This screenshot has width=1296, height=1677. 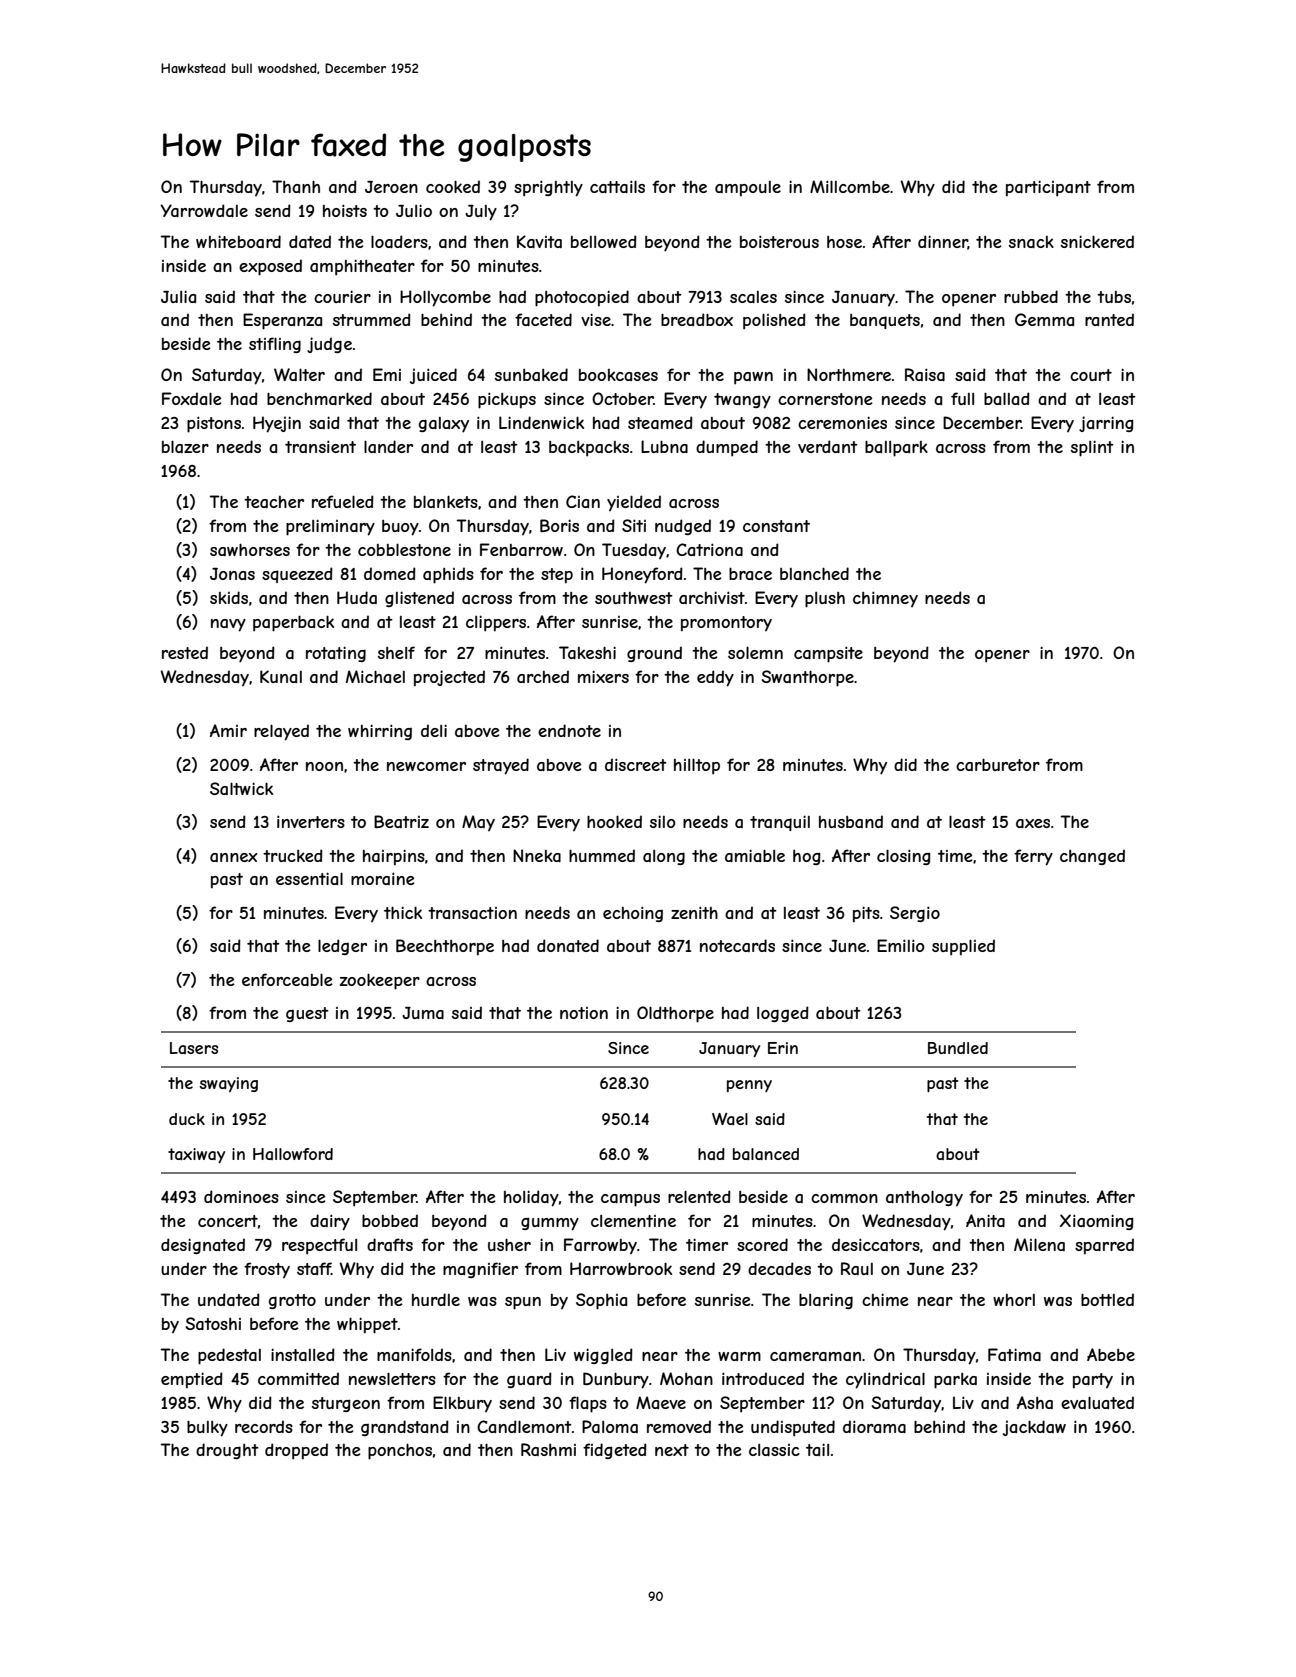 I want to click on Juma, so click(x=423, y=1012).
